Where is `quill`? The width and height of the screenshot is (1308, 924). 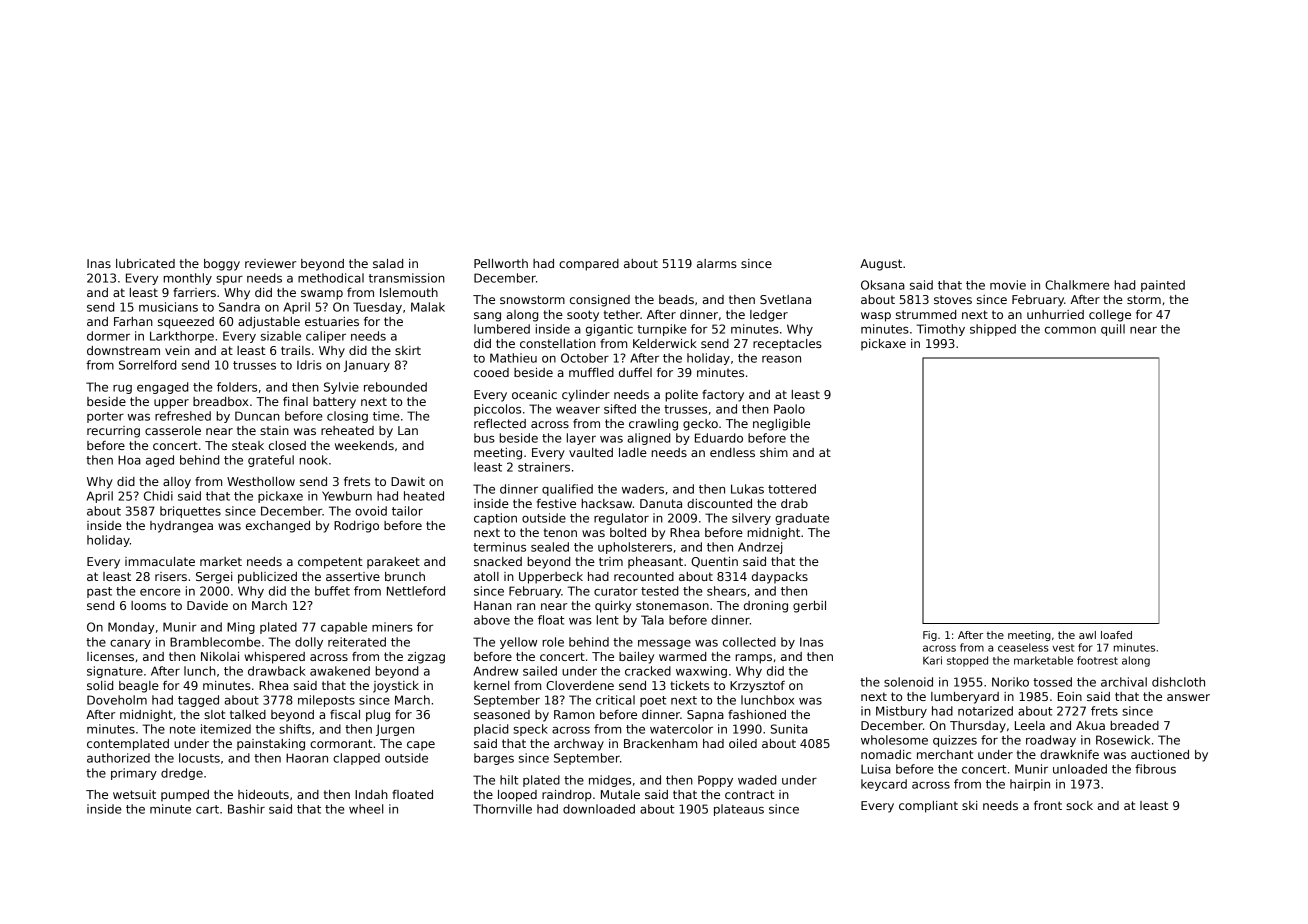
quill is located at coordinates (1113, 330).
